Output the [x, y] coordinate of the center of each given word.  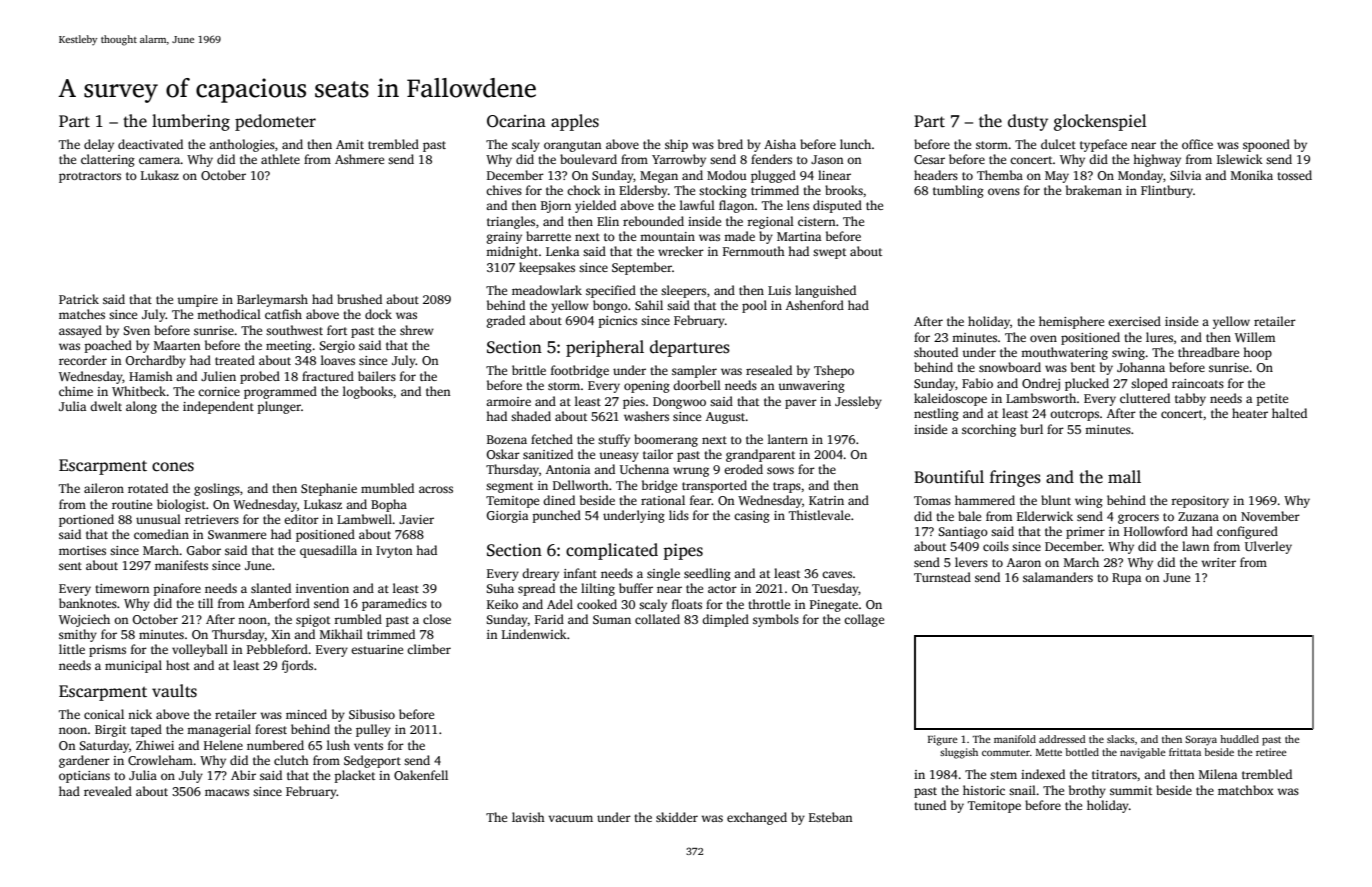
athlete [280, 159]
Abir [243, 775]
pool [754, 306]
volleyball [200, 650]
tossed [1294, 175]
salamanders [1058, 577]
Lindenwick [534, 634]
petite [1272, 400]
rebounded [653, 221]
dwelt [106, 406]
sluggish [959, 753]
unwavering [811, 387]
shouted [936, 352]
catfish [283, 314]
